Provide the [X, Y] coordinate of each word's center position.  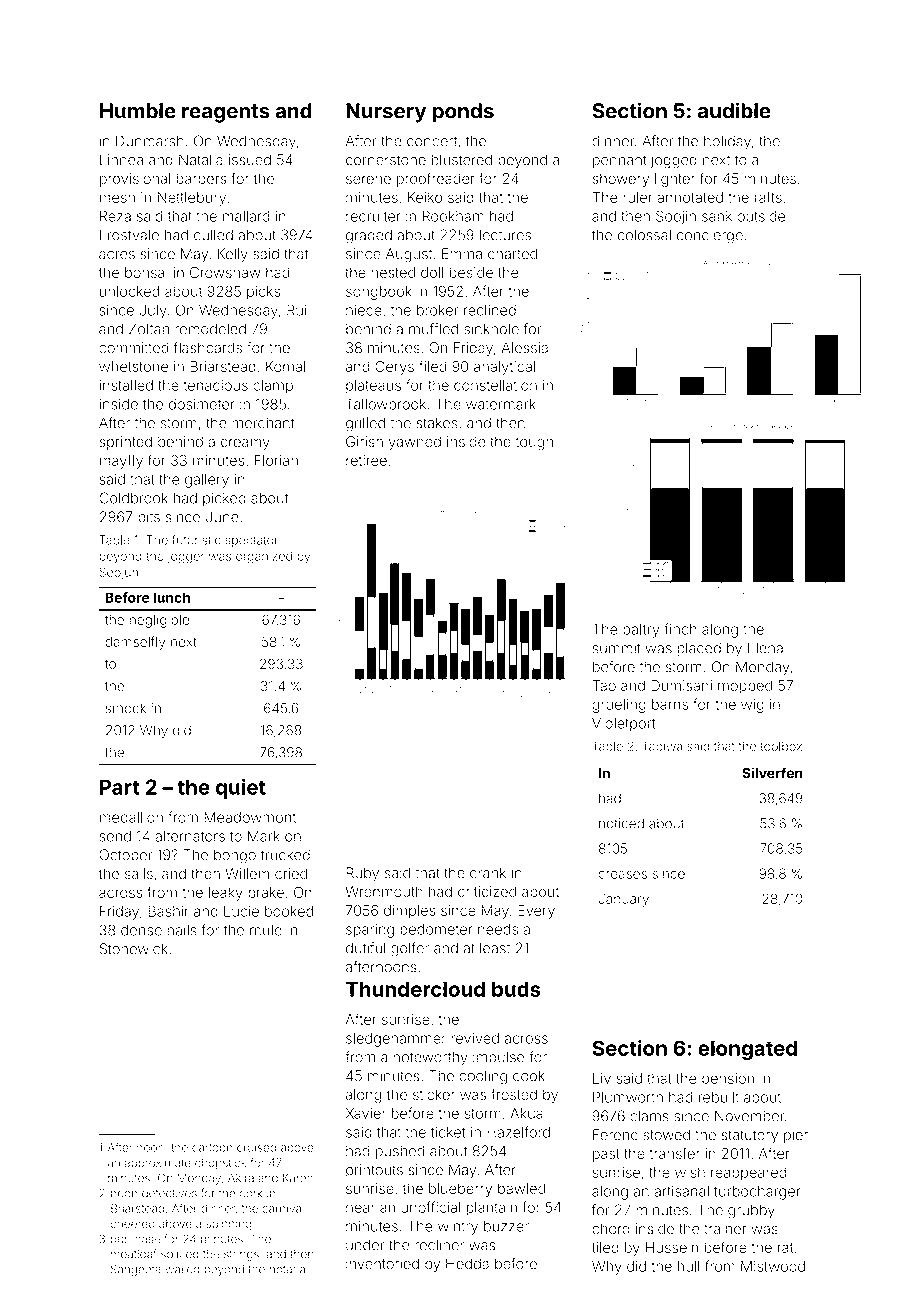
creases [622, 875]
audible [734, 110]
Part [120, 787]
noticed [621, 823]
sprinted [125, 443]
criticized [487, 892]
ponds [463, 113]
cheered [133, 1223]
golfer [410, 949]
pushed [400, 1152]
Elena [765, 648]
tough [534, 443]
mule [266, 930]
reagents [226, 113]
